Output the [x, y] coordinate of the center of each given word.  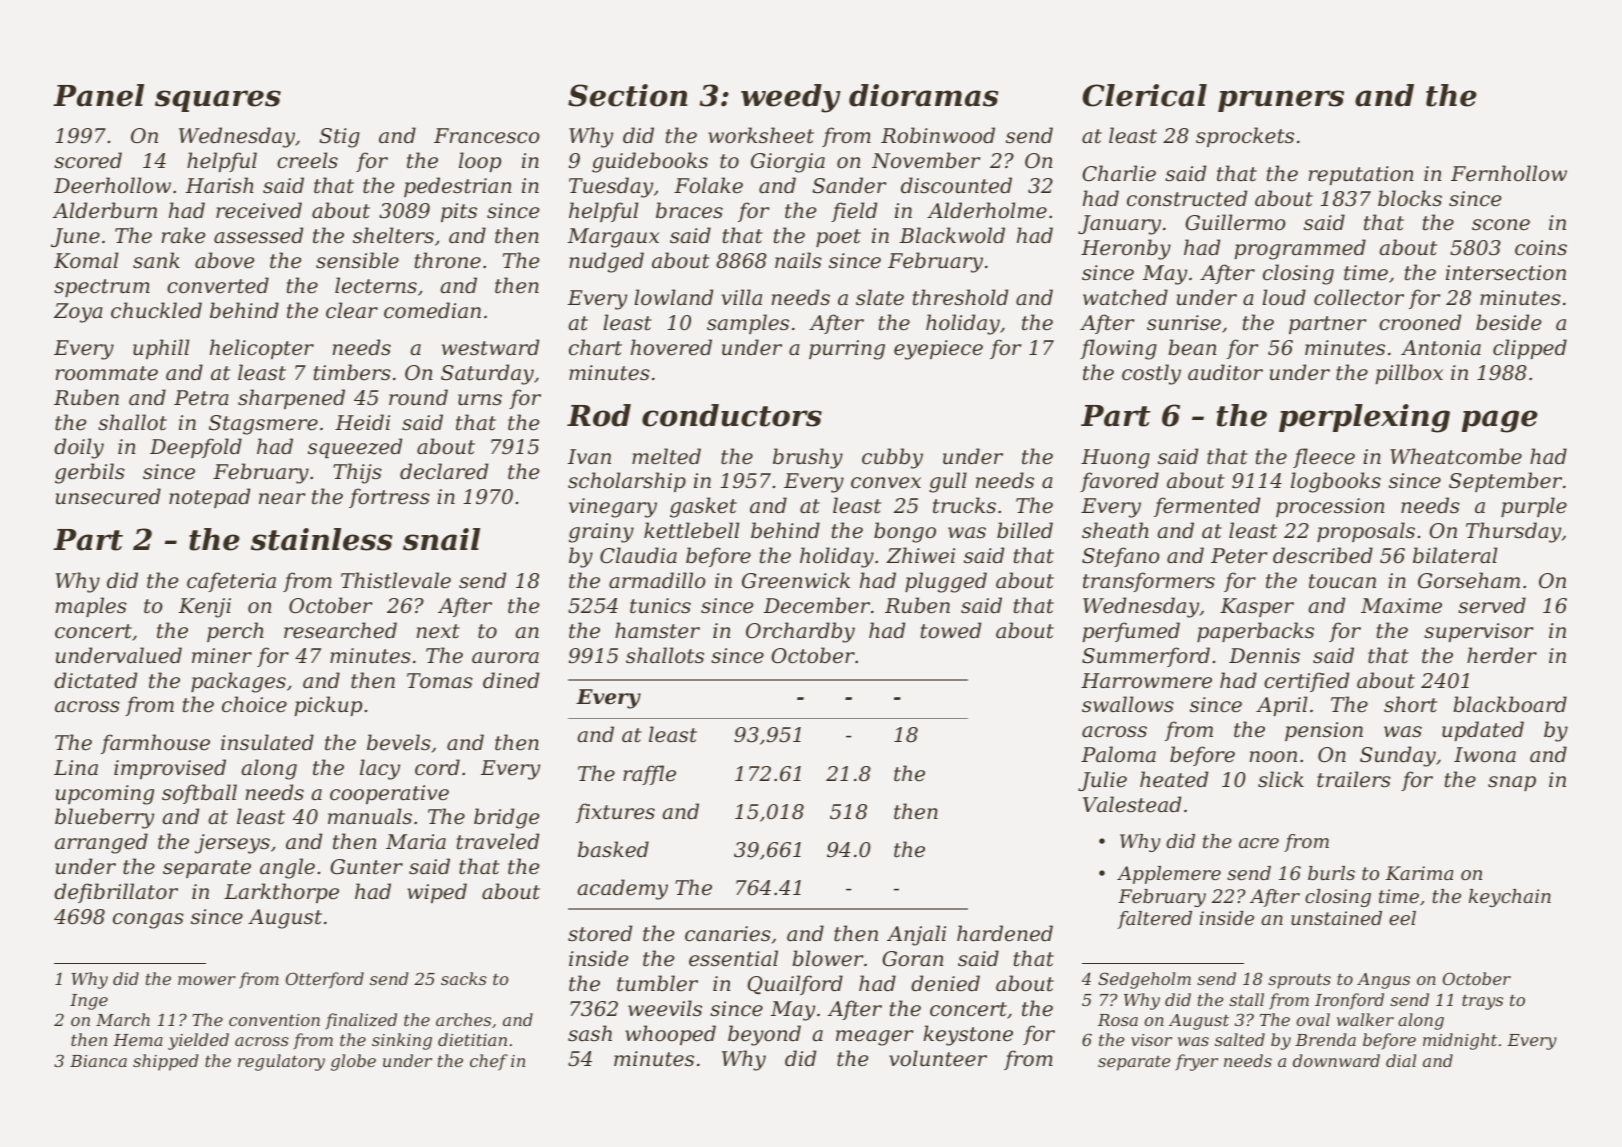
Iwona [1485, 755]
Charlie [1119, 173]
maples [91, 607]
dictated [95, 680]
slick [1281, 779]
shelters [393, 235]
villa [742, 297]
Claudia [638, 555]
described [1323, 555]
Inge [89, 1002]
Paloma [1118, 754]
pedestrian [458, 187]
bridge [506, 818]
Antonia [1441, 348]
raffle [649, 775]
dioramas [923, 95]
